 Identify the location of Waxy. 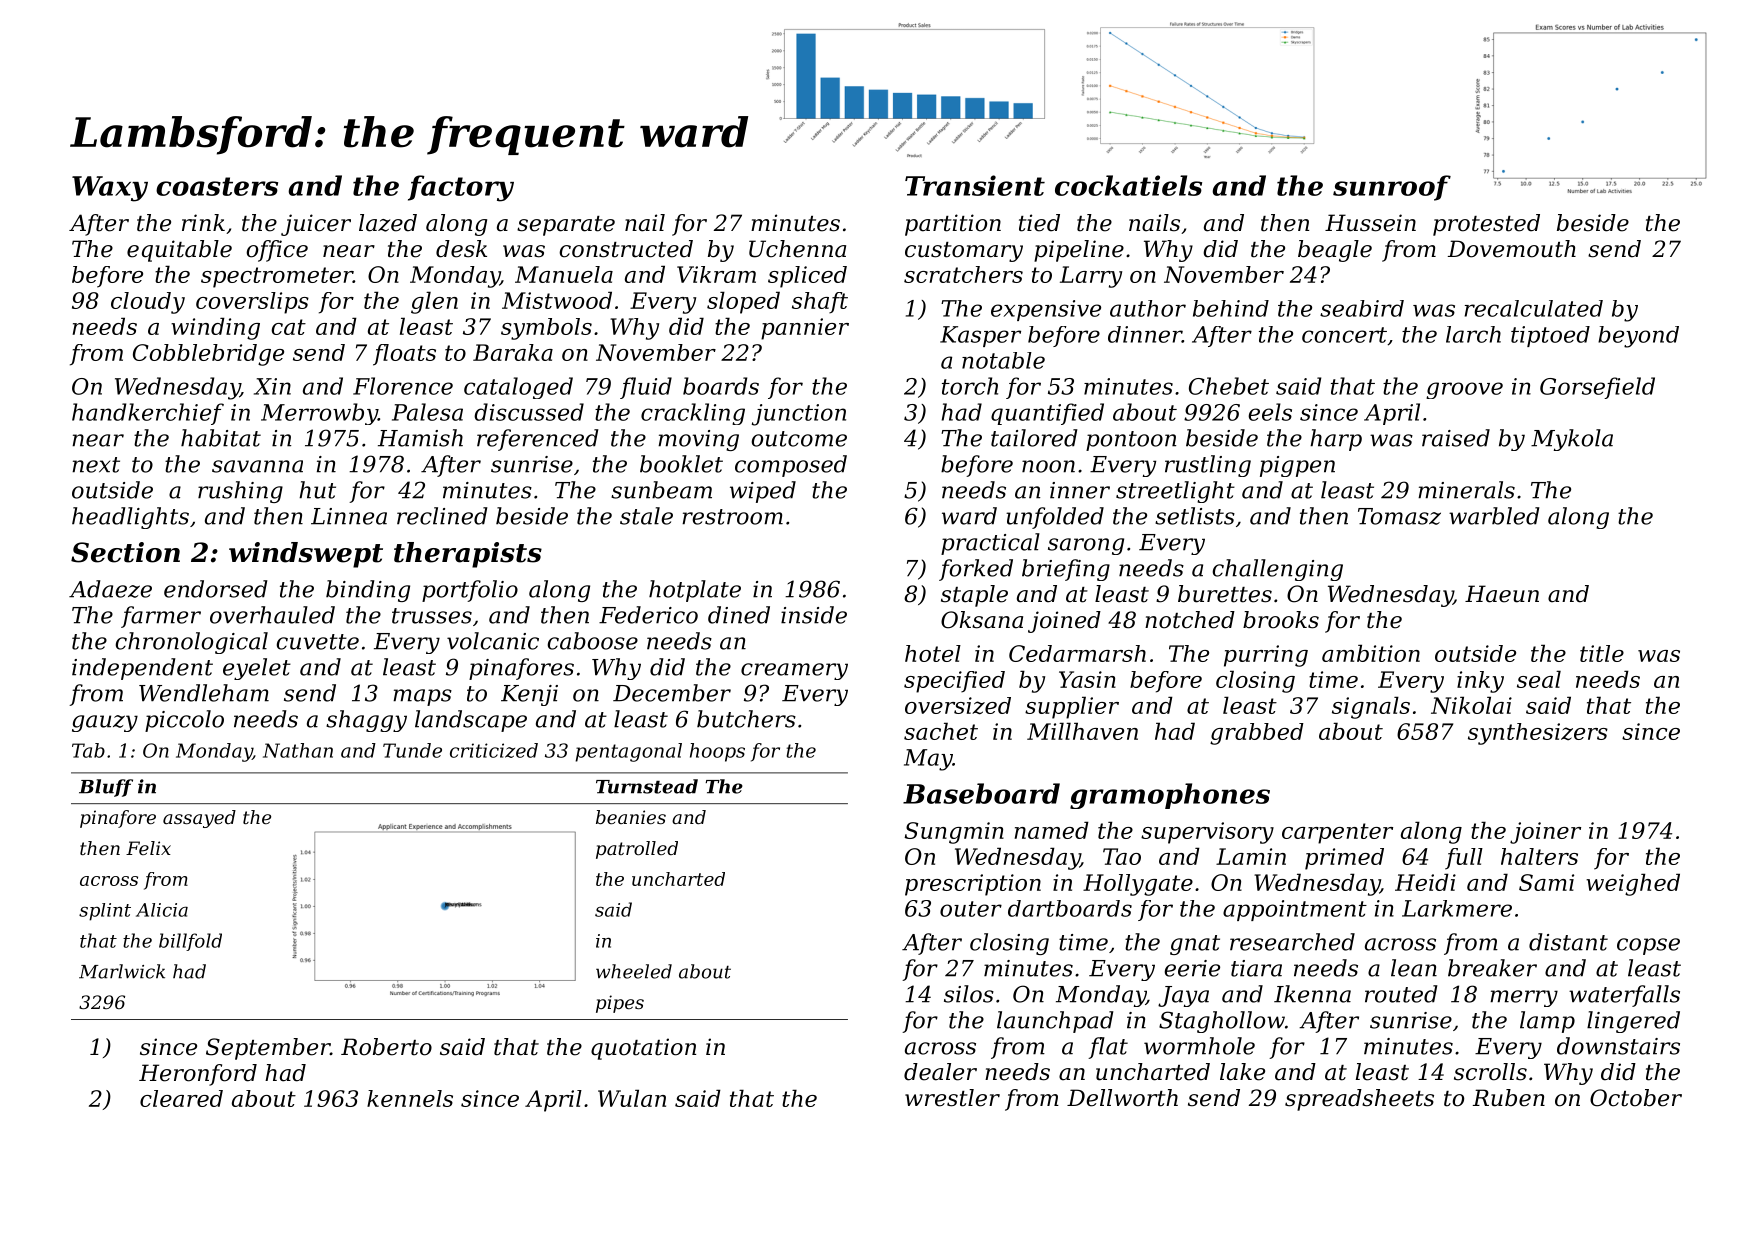
(110, 189).
